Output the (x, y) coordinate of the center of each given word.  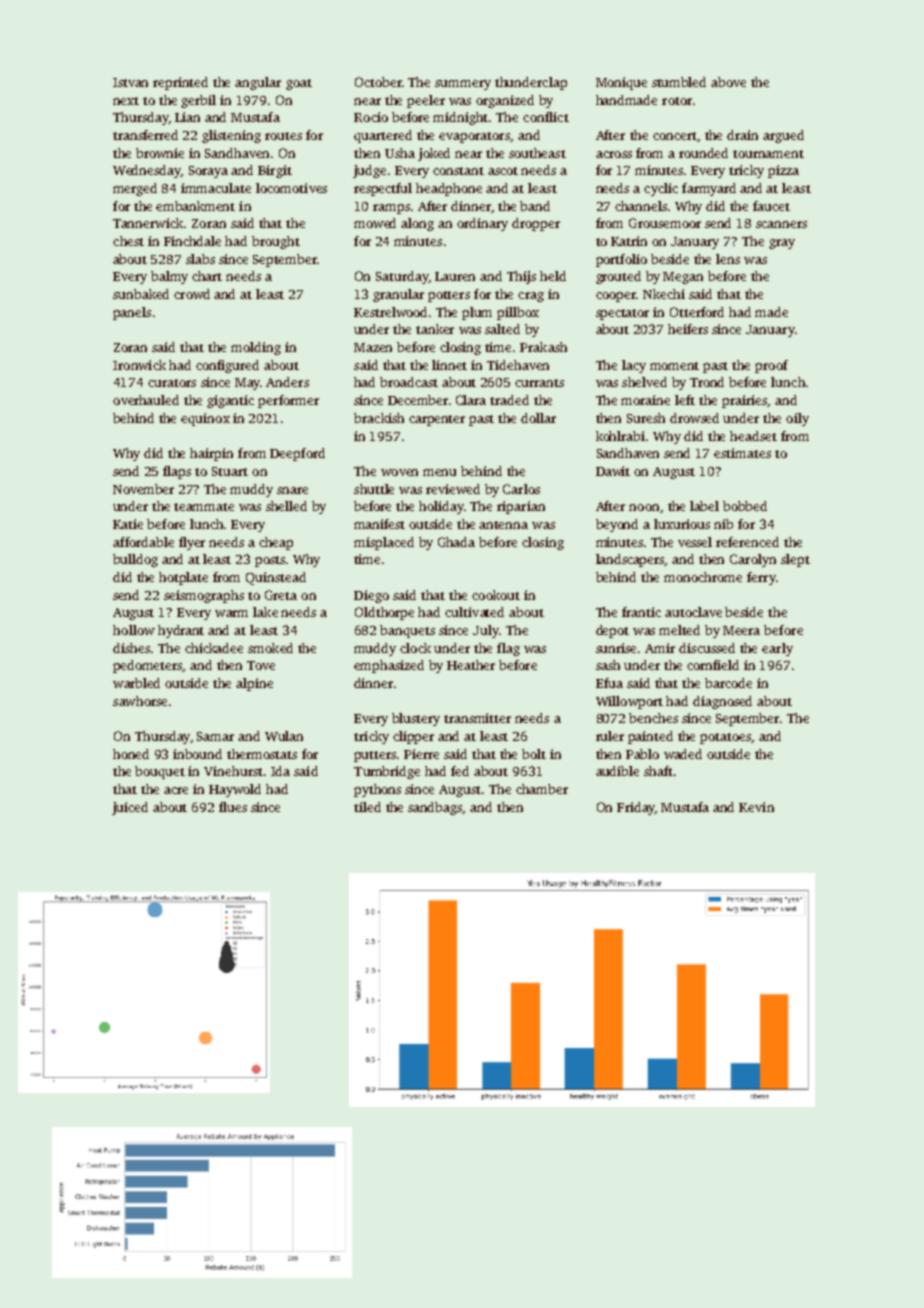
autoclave (693, 612)
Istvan (130, 82)
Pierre (421, 754)
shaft (658, 771)
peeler (426, 101)
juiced (130, 808)
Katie (128, 524)
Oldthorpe (384, 613)
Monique (621, 83)
